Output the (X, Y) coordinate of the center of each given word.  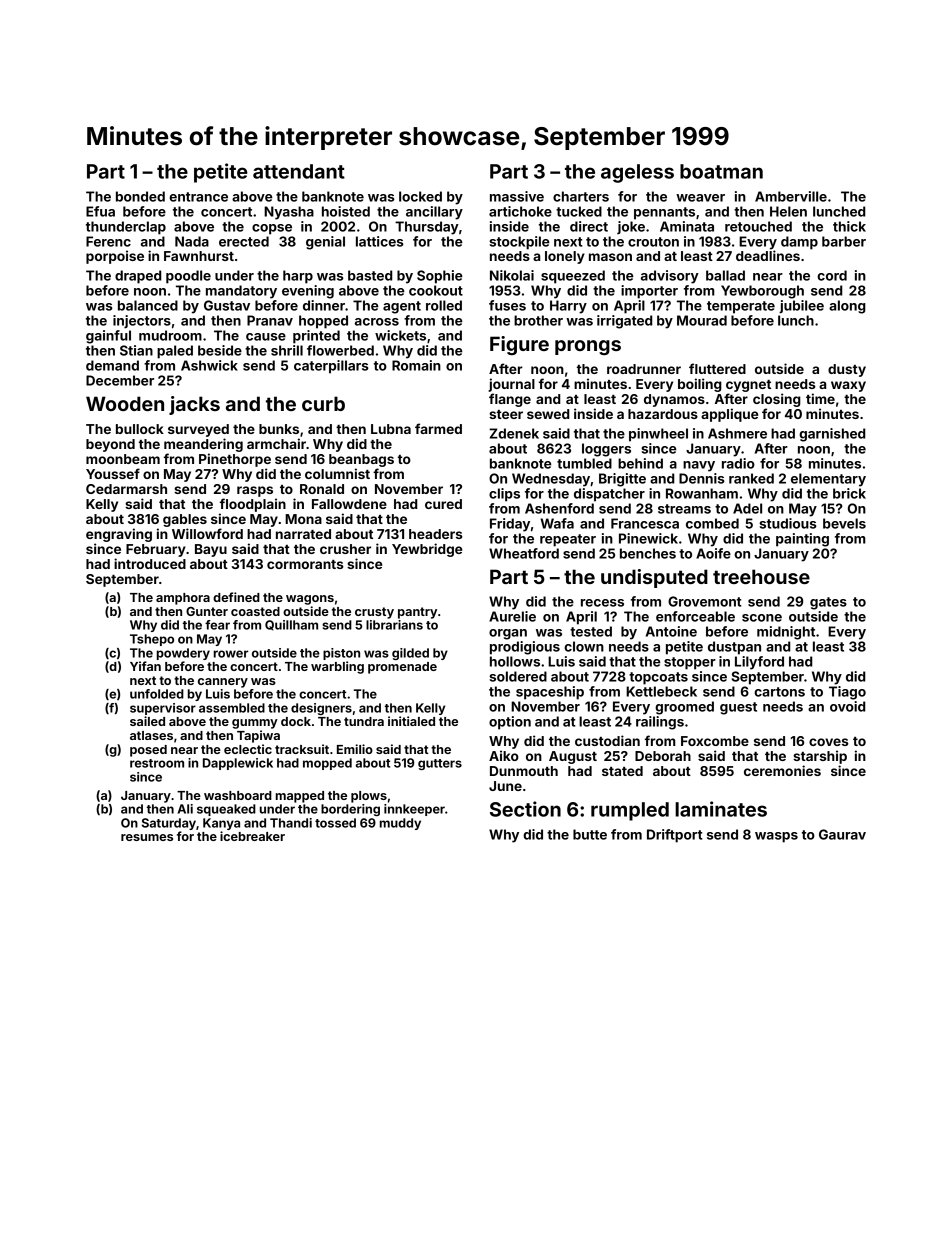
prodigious (525, 648)
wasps (776, 837)
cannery (223, 683)
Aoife (713, 553)
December (120, 380)
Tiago (847, 693)
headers (436, 534)
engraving (119, 535)
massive (517, 196)
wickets (400, 335)
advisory (670, 277)
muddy (400, 824)
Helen (788, 211)
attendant (299, 171)
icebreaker (252, 836)
